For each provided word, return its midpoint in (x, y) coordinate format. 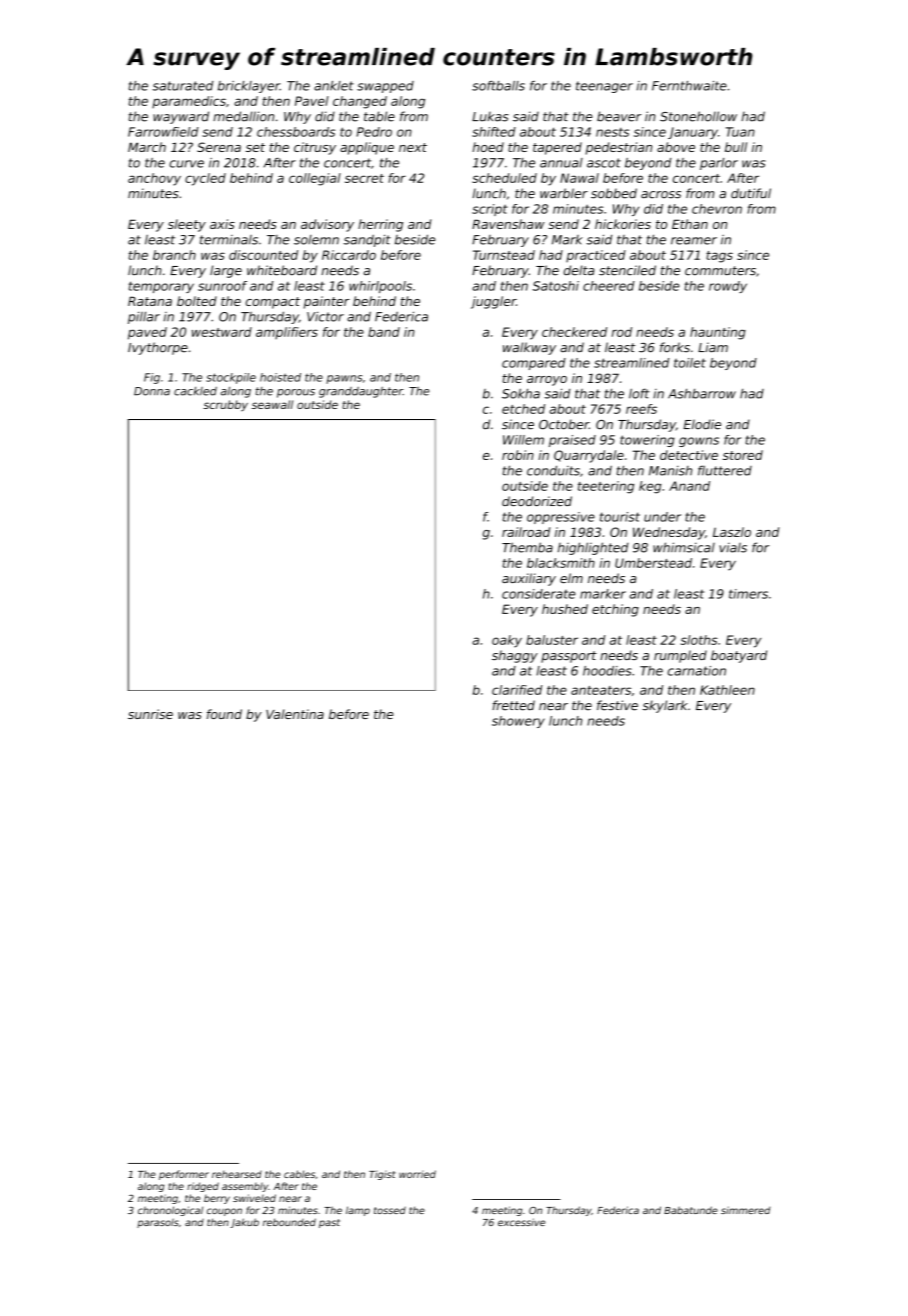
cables (299, 1174)
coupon (224, 1212)
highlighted (593, 548)
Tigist (382, 1175)
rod (622, 332)
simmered (745, 1210)
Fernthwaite (689, 86)
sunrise (150, 714)
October (564, 424)
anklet (334, 86)
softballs (498, 86)
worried (417, 1174)
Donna (152, 391)
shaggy (515, 656)
